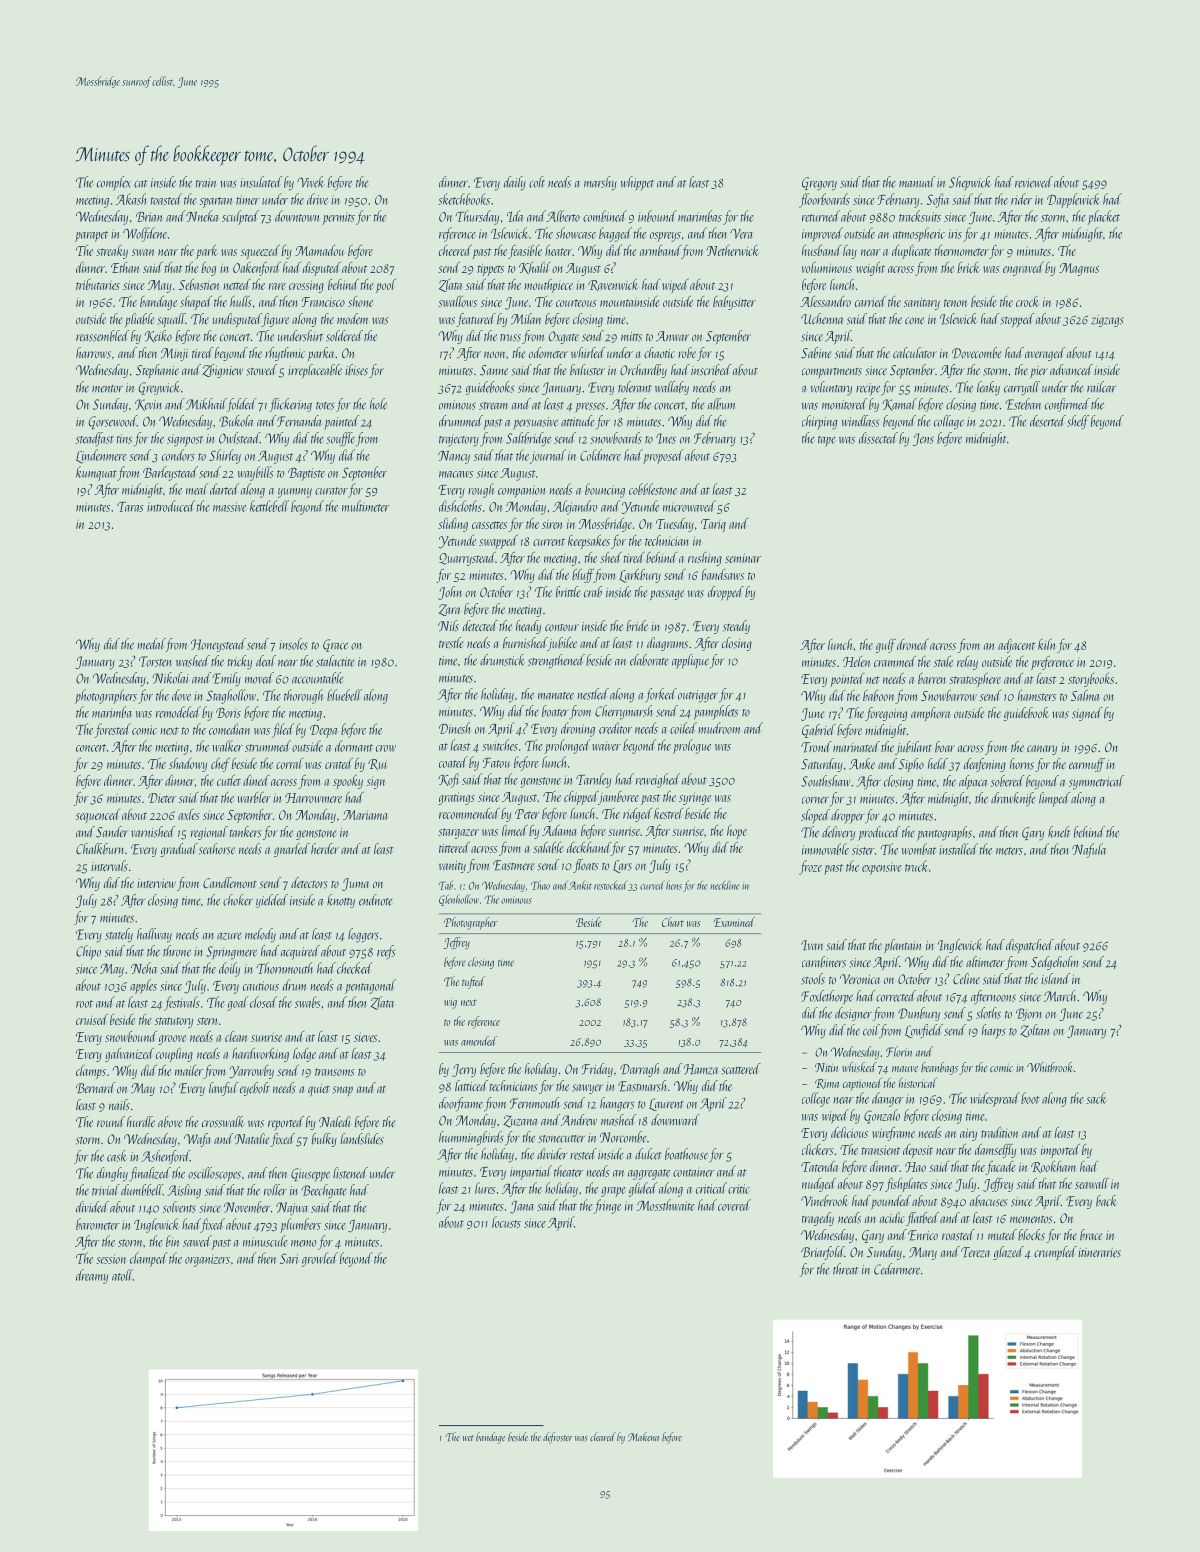 The height and width of the screenshot is (1552, 1200). I want to click on sliding, so click(453, 525).
